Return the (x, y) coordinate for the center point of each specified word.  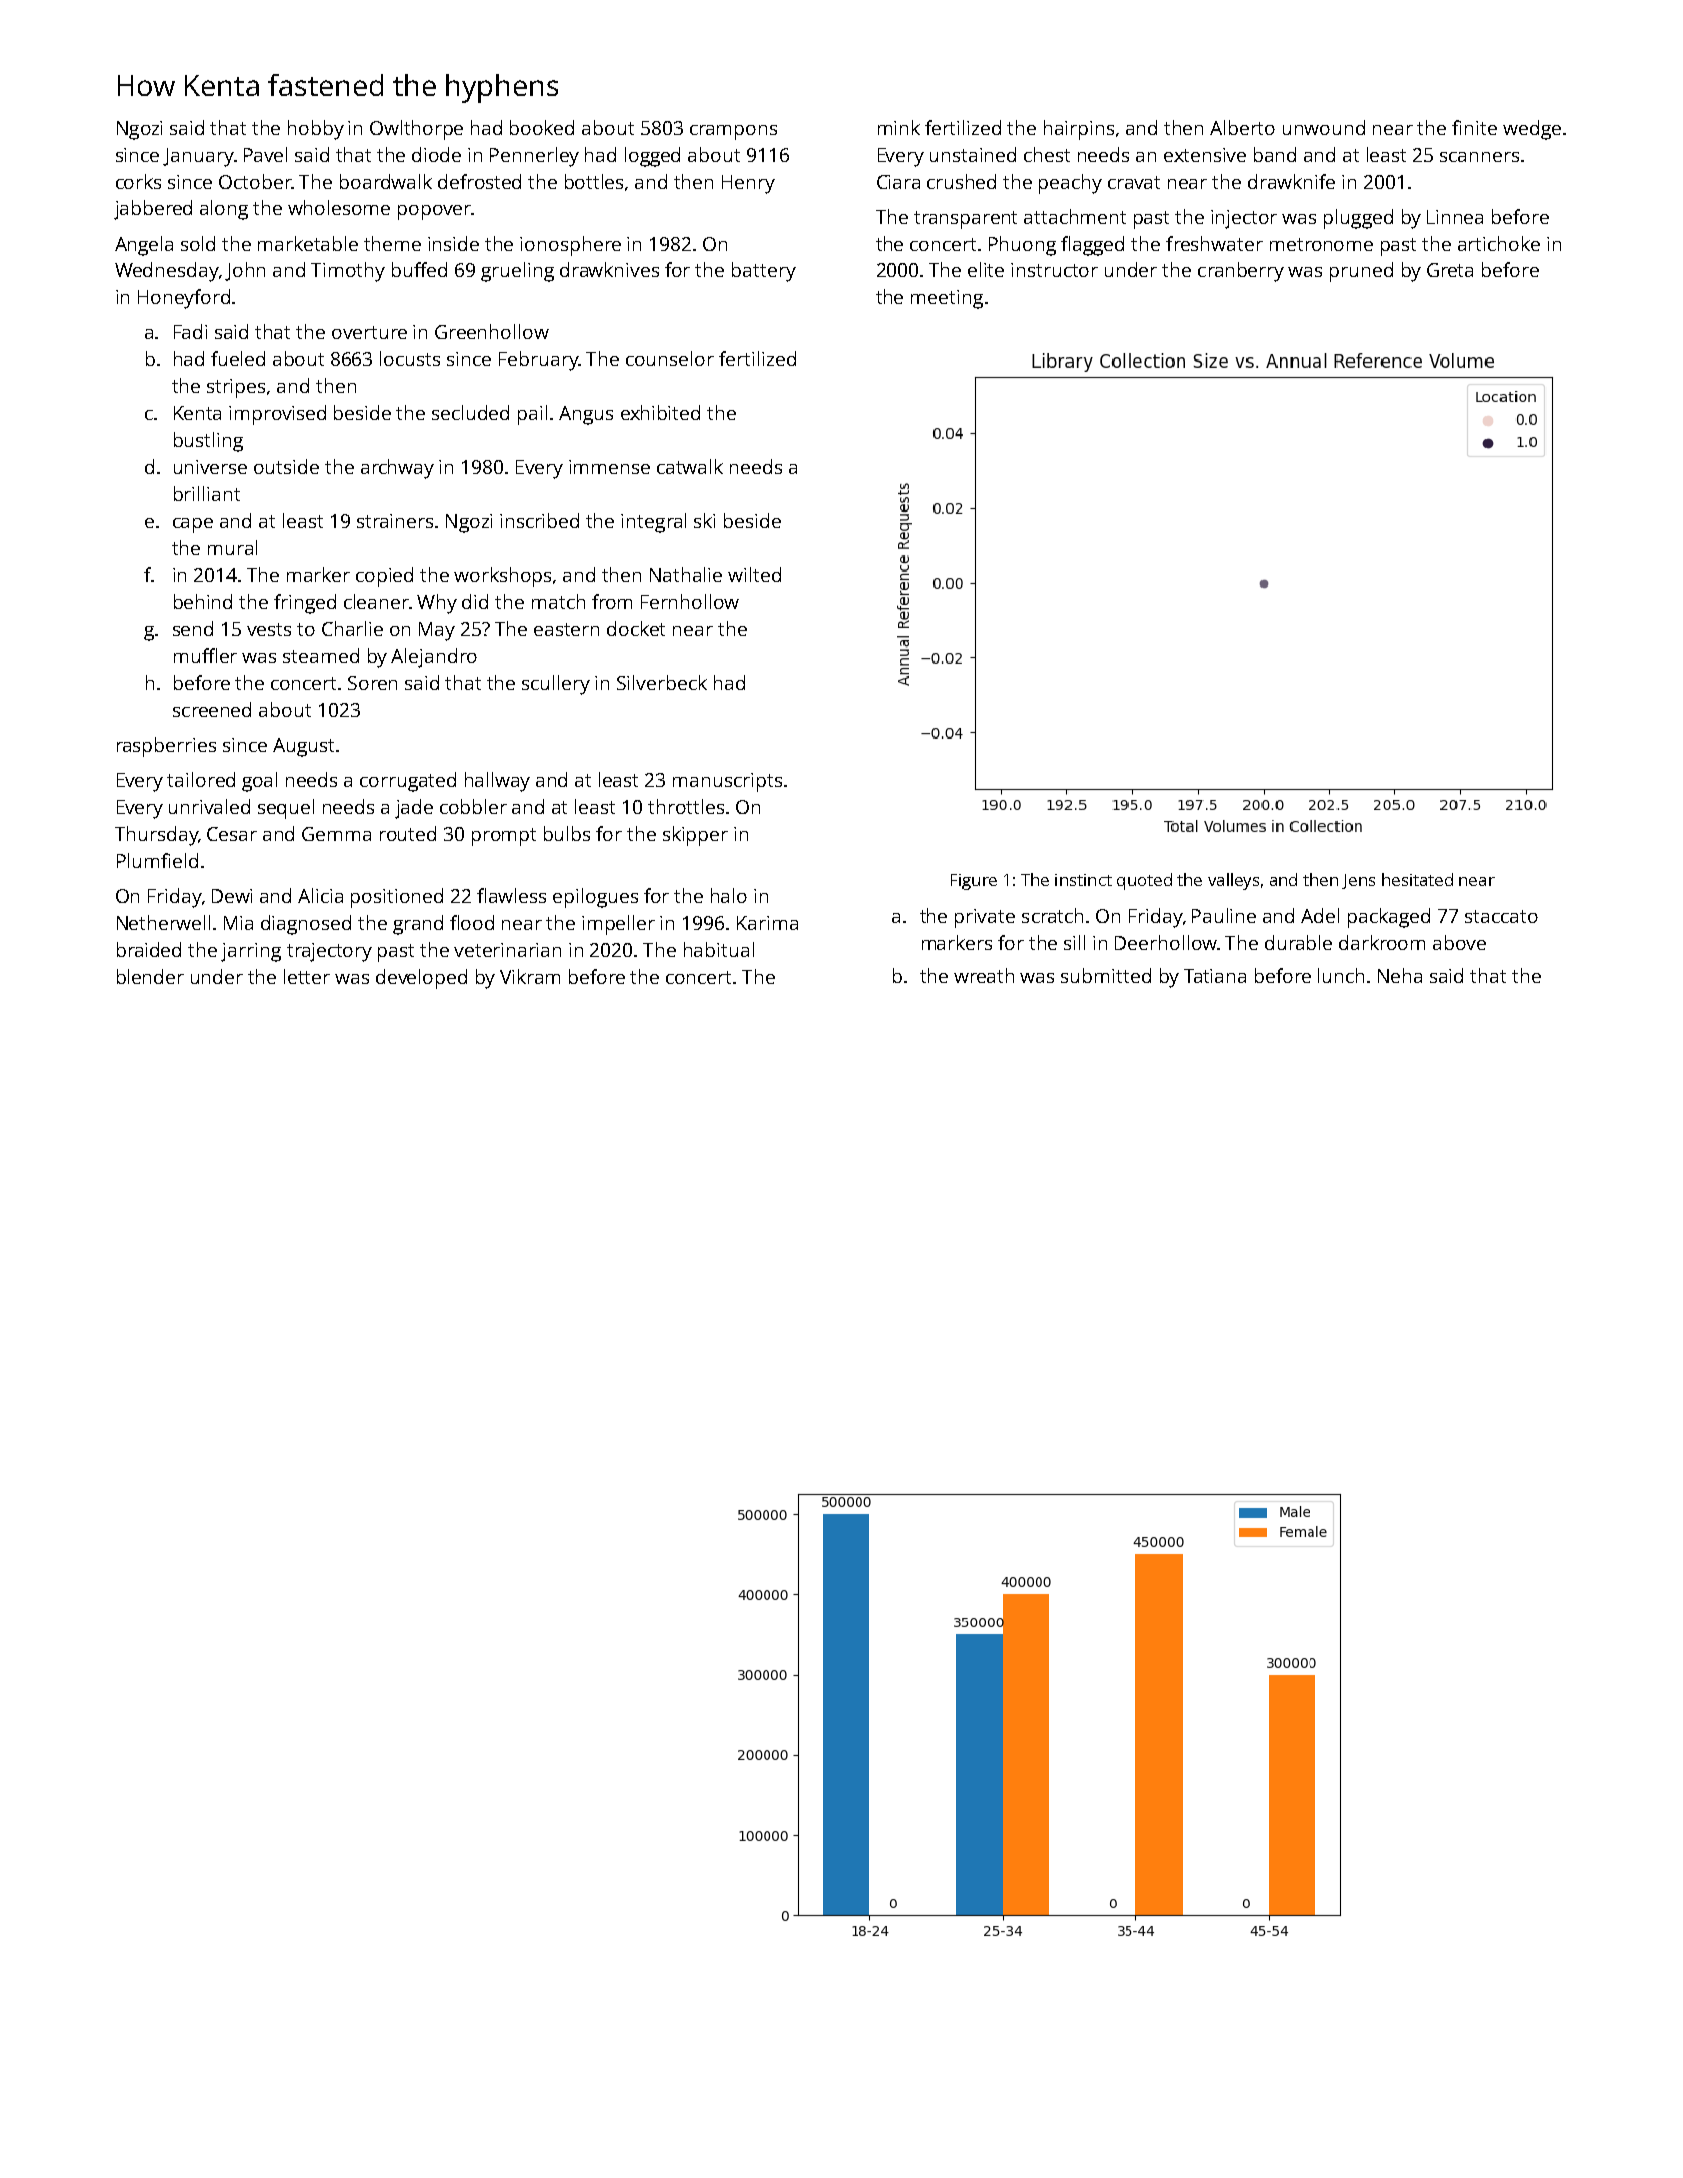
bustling (208, 442)
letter (307, 976)
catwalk (690, 466)
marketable (308, 243)
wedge (1532, 130)
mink (899, 127)
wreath (984, 975)
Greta (1450, 270)
